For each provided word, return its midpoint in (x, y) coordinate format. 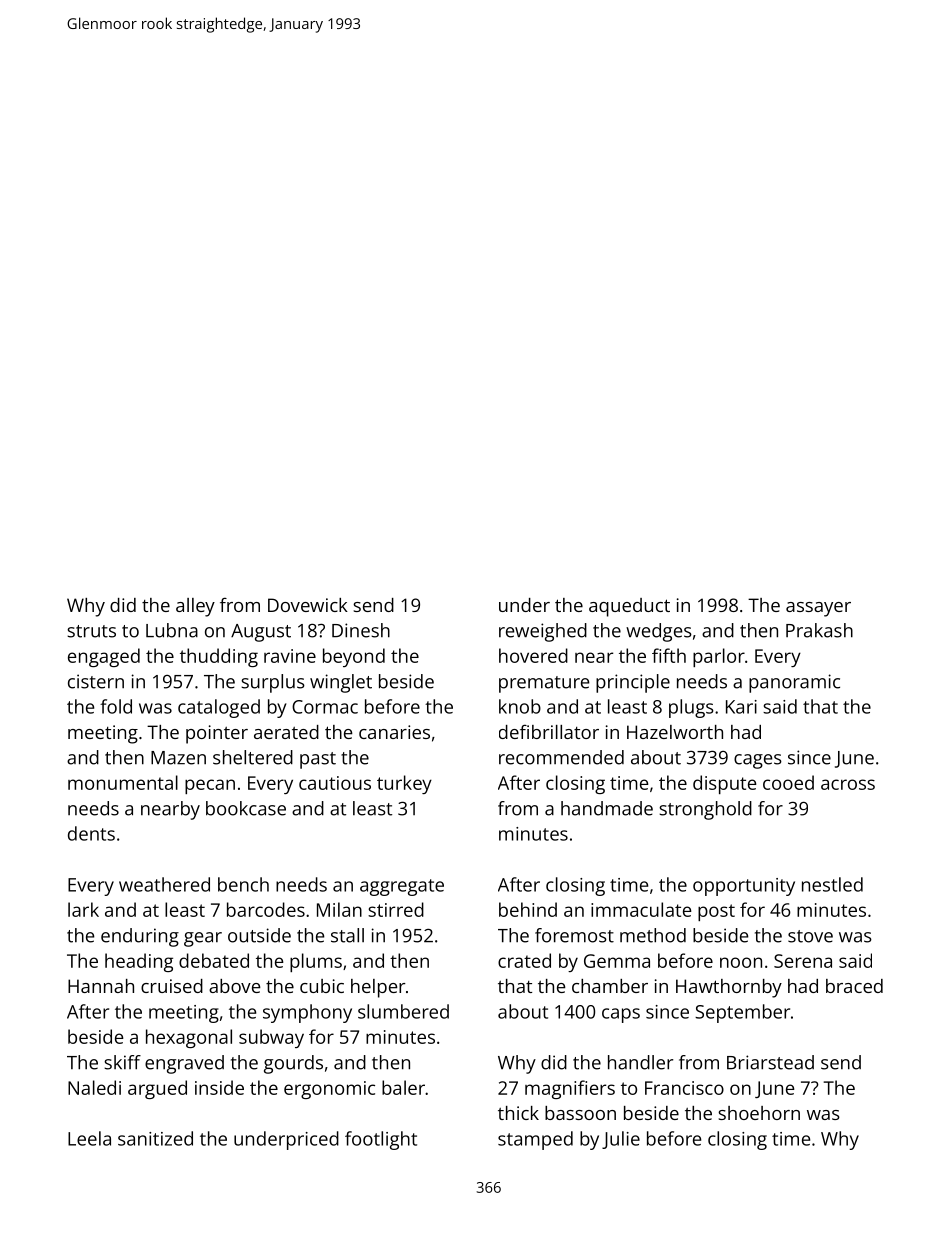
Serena (803, 961)
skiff (122, 1062)
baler (403, 1087)
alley (195, 607)
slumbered (403, 1011)
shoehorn (759, 1113)
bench (243, 884)
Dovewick (308, 605)
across (848, 784)
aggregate (402, 887)
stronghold (705, 810)
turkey (404, 784)
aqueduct (629, 607)
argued (157, 1089)
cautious (335, 783)
